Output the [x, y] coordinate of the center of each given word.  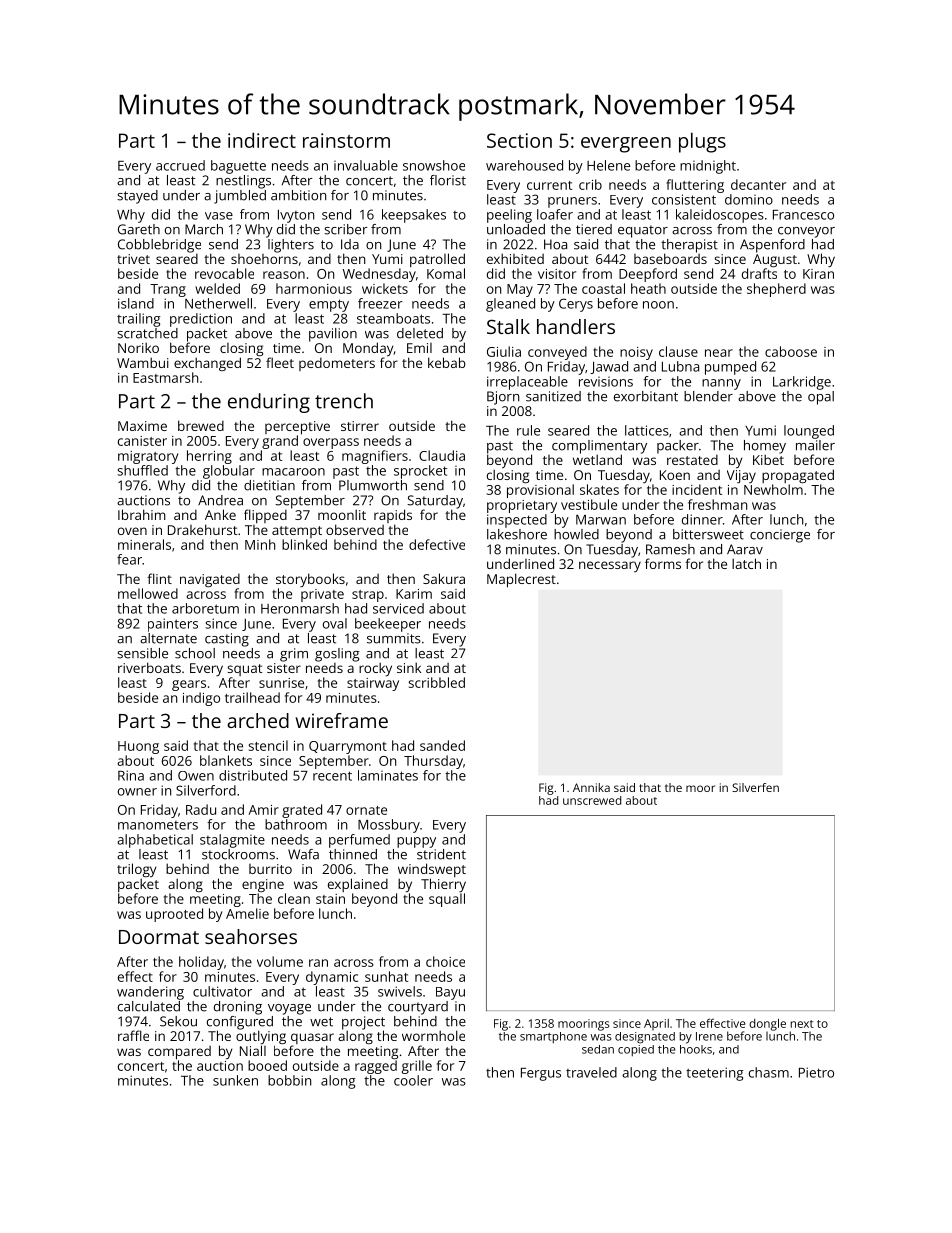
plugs [702, 142]
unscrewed [592, 800]
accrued [180, 165]
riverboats [149, 667]
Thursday [433, 762]
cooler [413, 1080]
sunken [235, 1080]
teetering [715, 1074]
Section [519, 140]
